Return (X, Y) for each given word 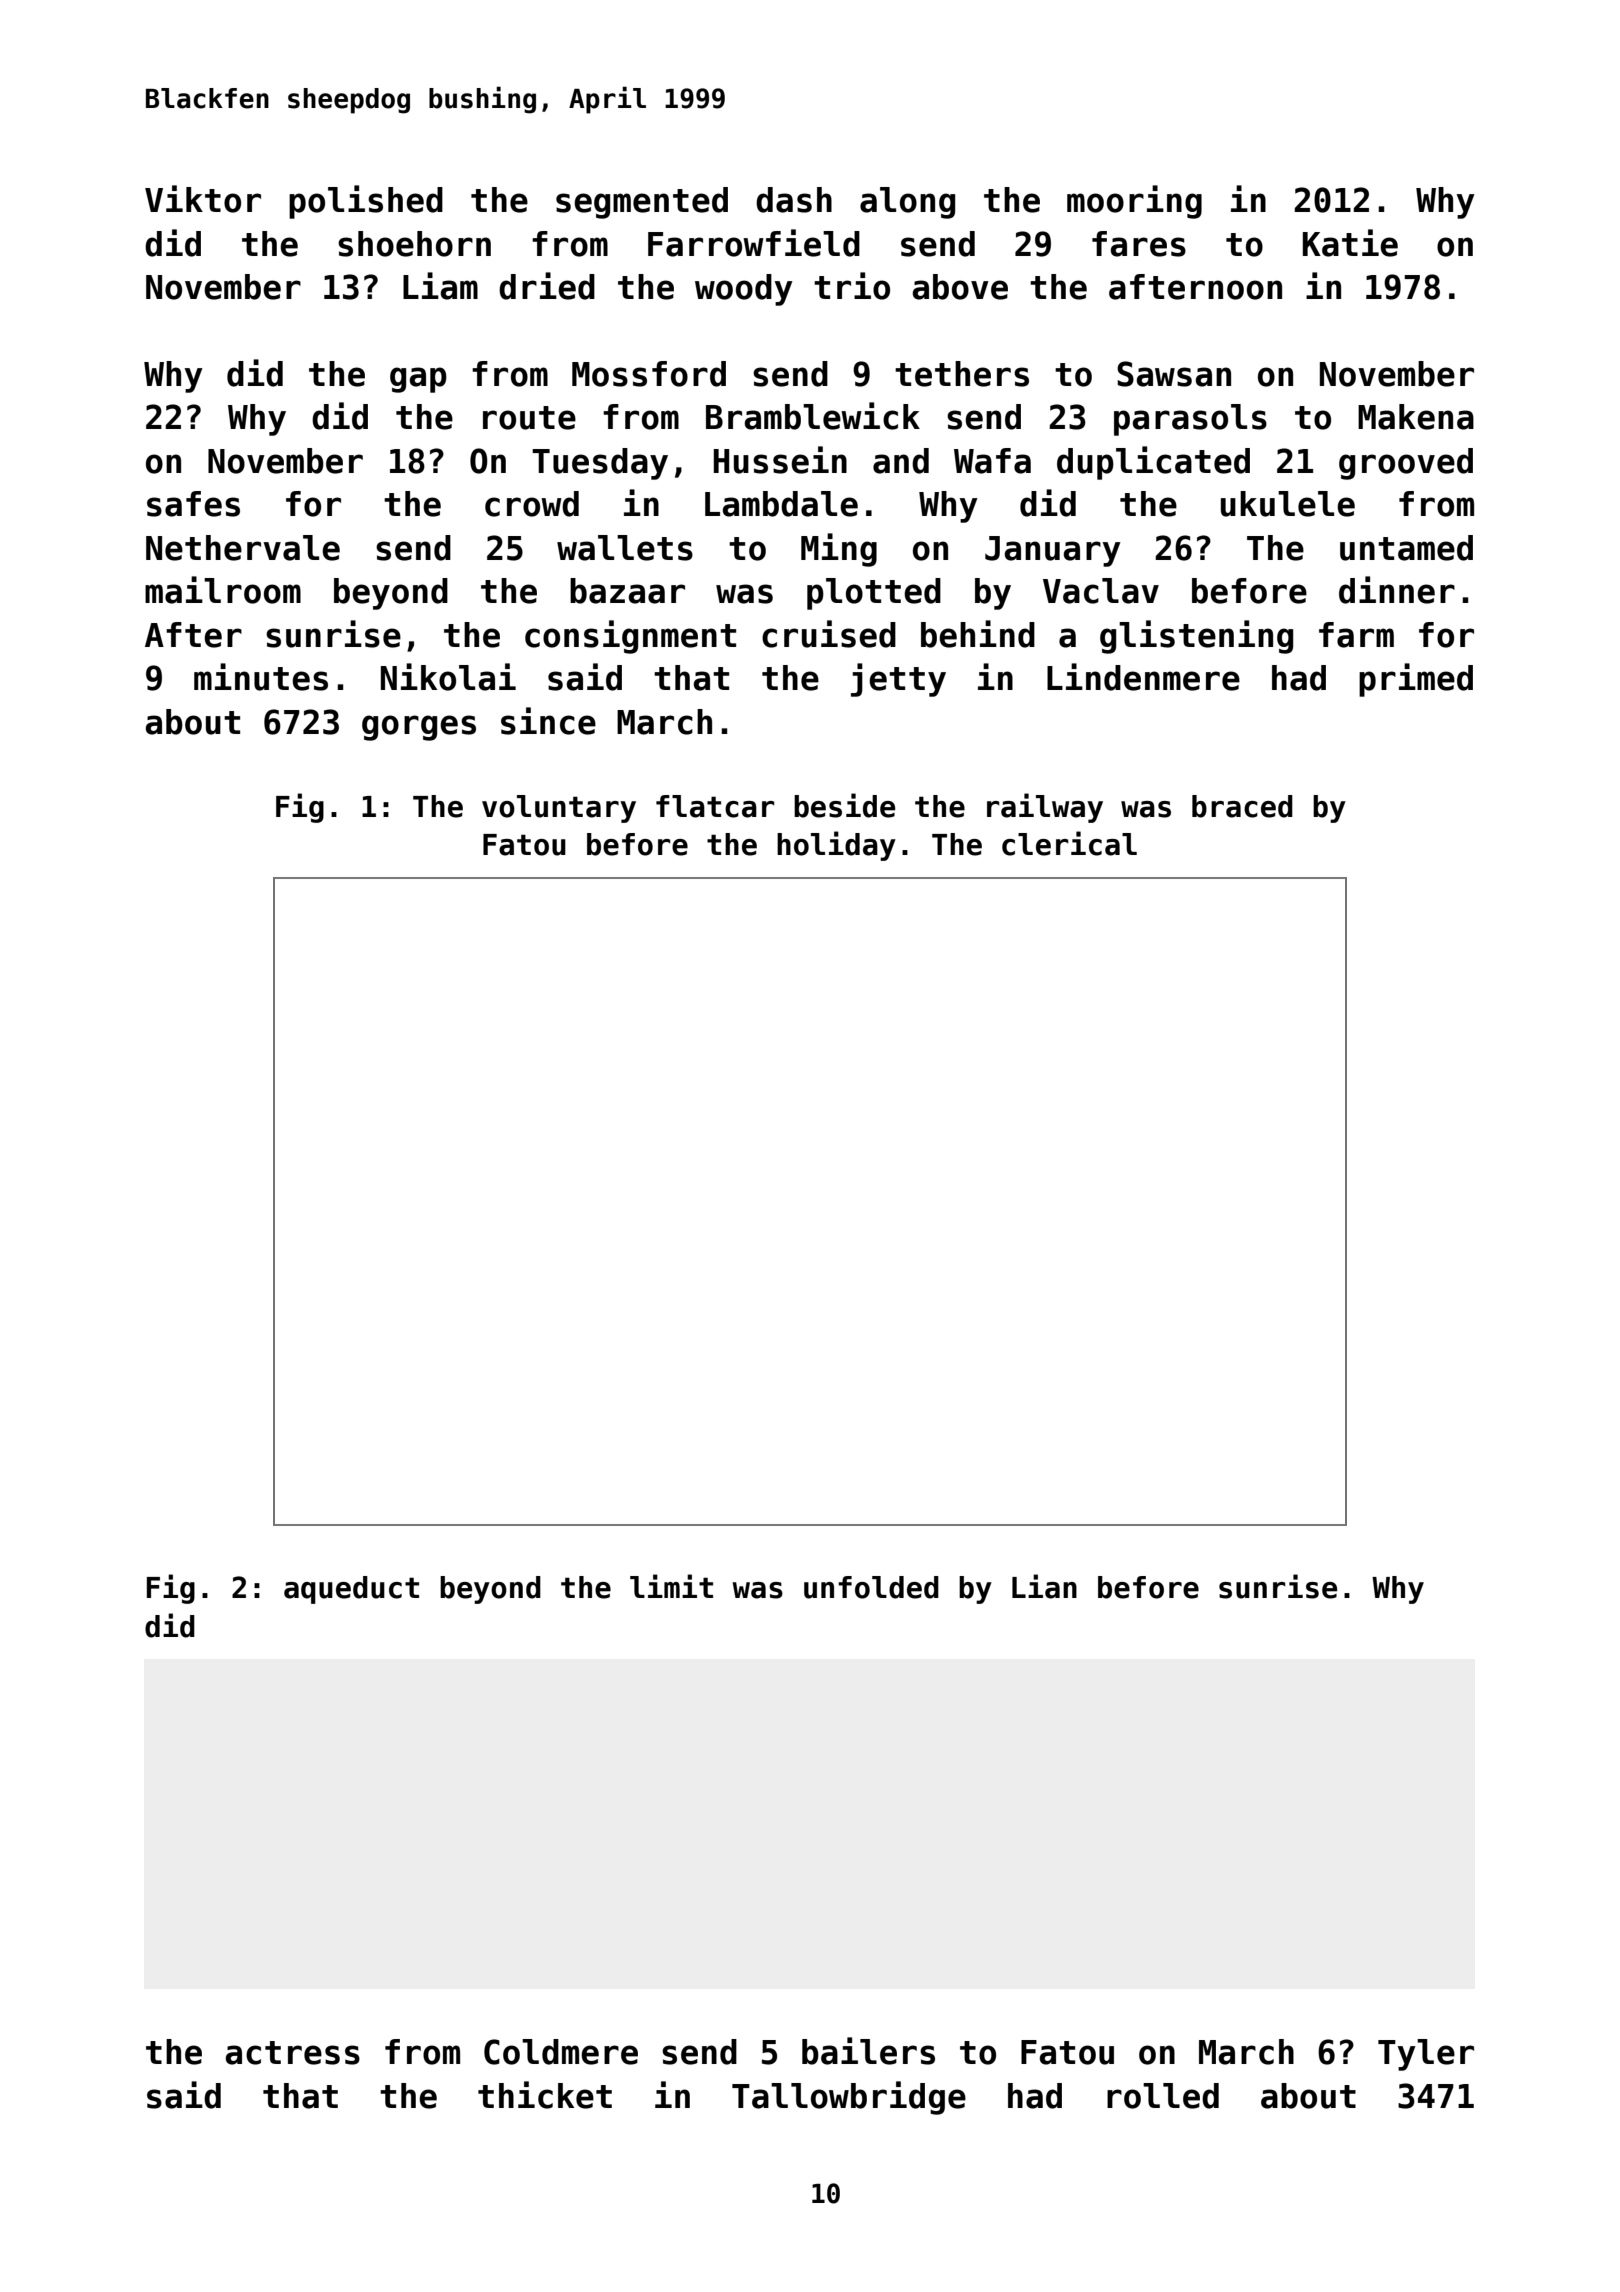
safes (193, 504)
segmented (642, 203)
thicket (545, 2095)
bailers (868, 2051)
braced (1242, 806)
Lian (1044, 1586)
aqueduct (351, 1590)
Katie (1350, 243)
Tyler (1426, 2055)
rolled (1163, 2096)
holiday (836, 846)
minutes (261, 677)
